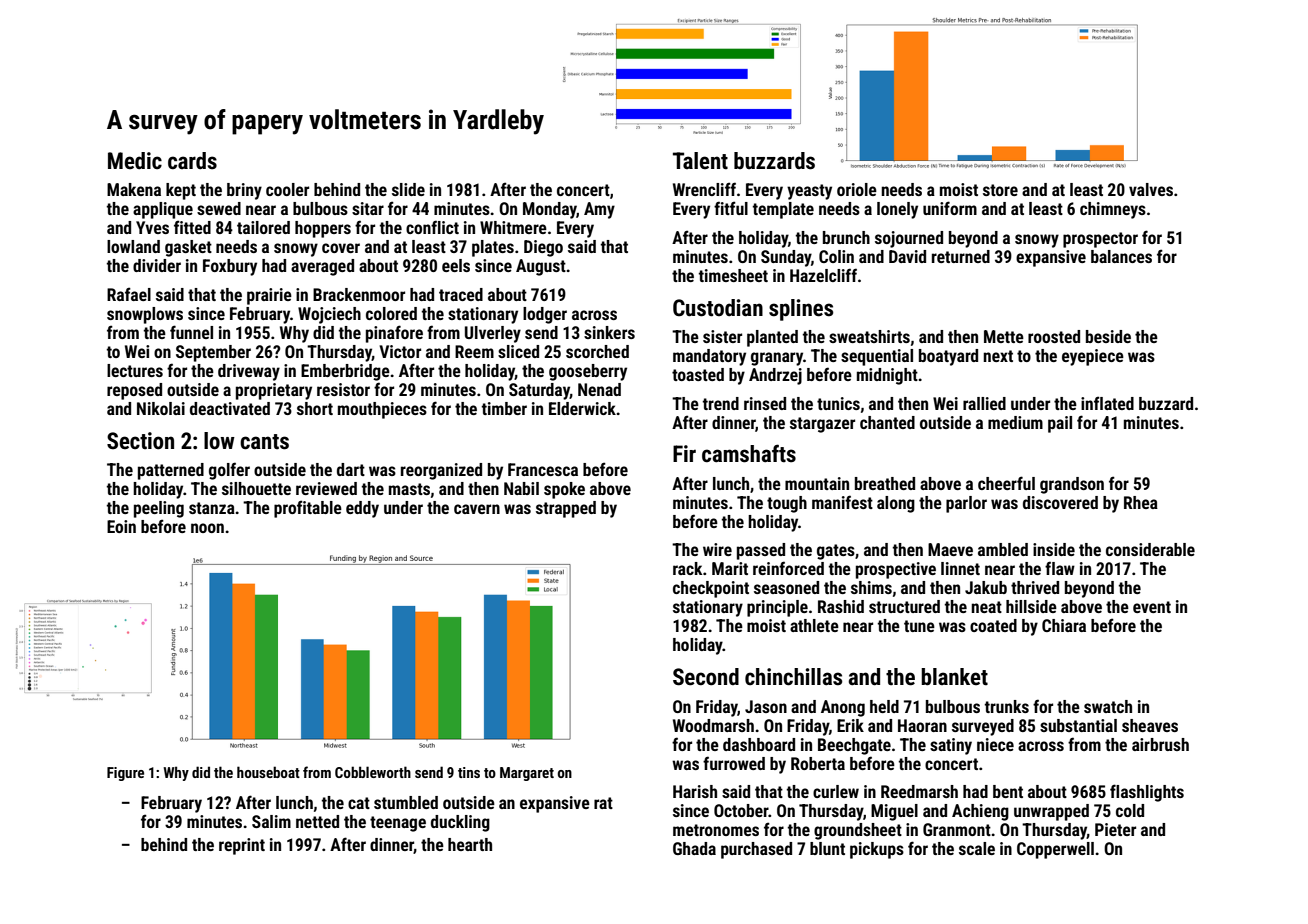 The image size is (1308, 924). What do you see at coordinates (700, 161) in the screenshot?
I see `Talent` at bounding box center [700, 161].
